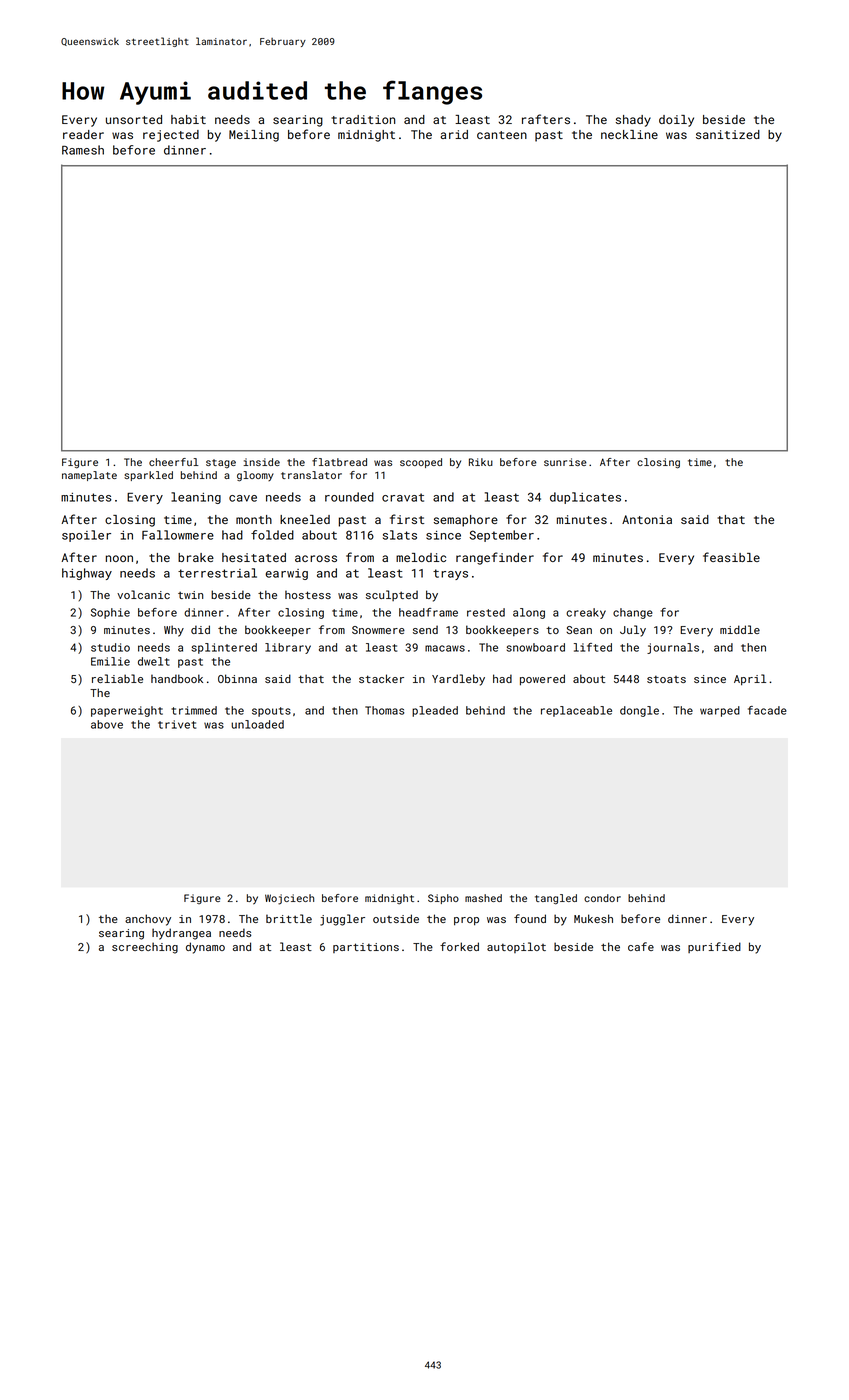 The height and width of the screenshot is (1400, 849). I want to click on sunrise, so click(565, 462).
